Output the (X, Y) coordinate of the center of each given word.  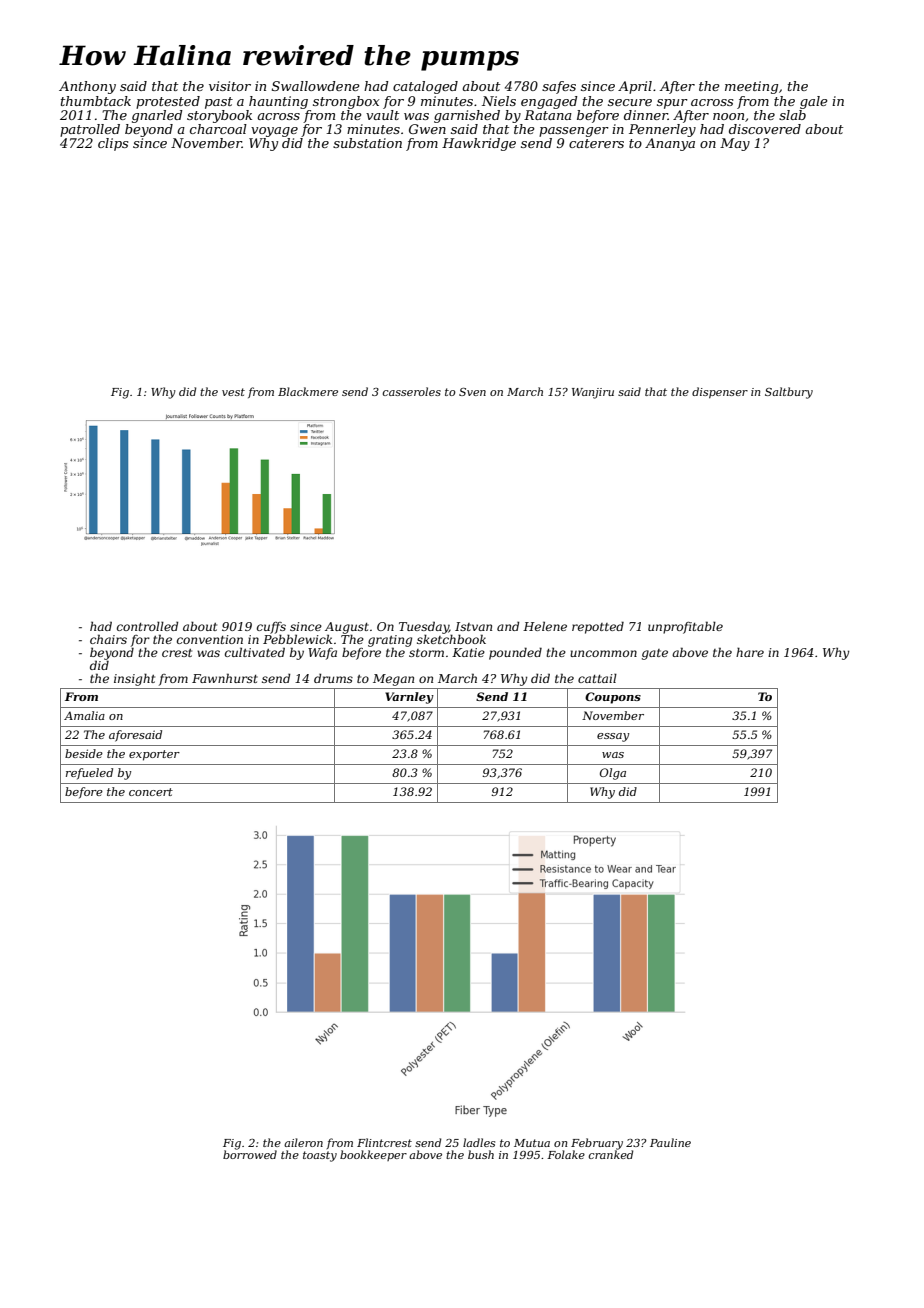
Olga (613, 774)
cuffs (271, 628)
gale (814, 102)
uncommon (603, 653)
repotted (598, 627)
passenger (574, 132)
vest (233, 392)
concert (151, 792)
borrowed (250, 1154)
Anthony (87, 87)
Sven (472, 392)
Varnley (409, 698)
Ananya (670, 144)
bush (481, 1154)
